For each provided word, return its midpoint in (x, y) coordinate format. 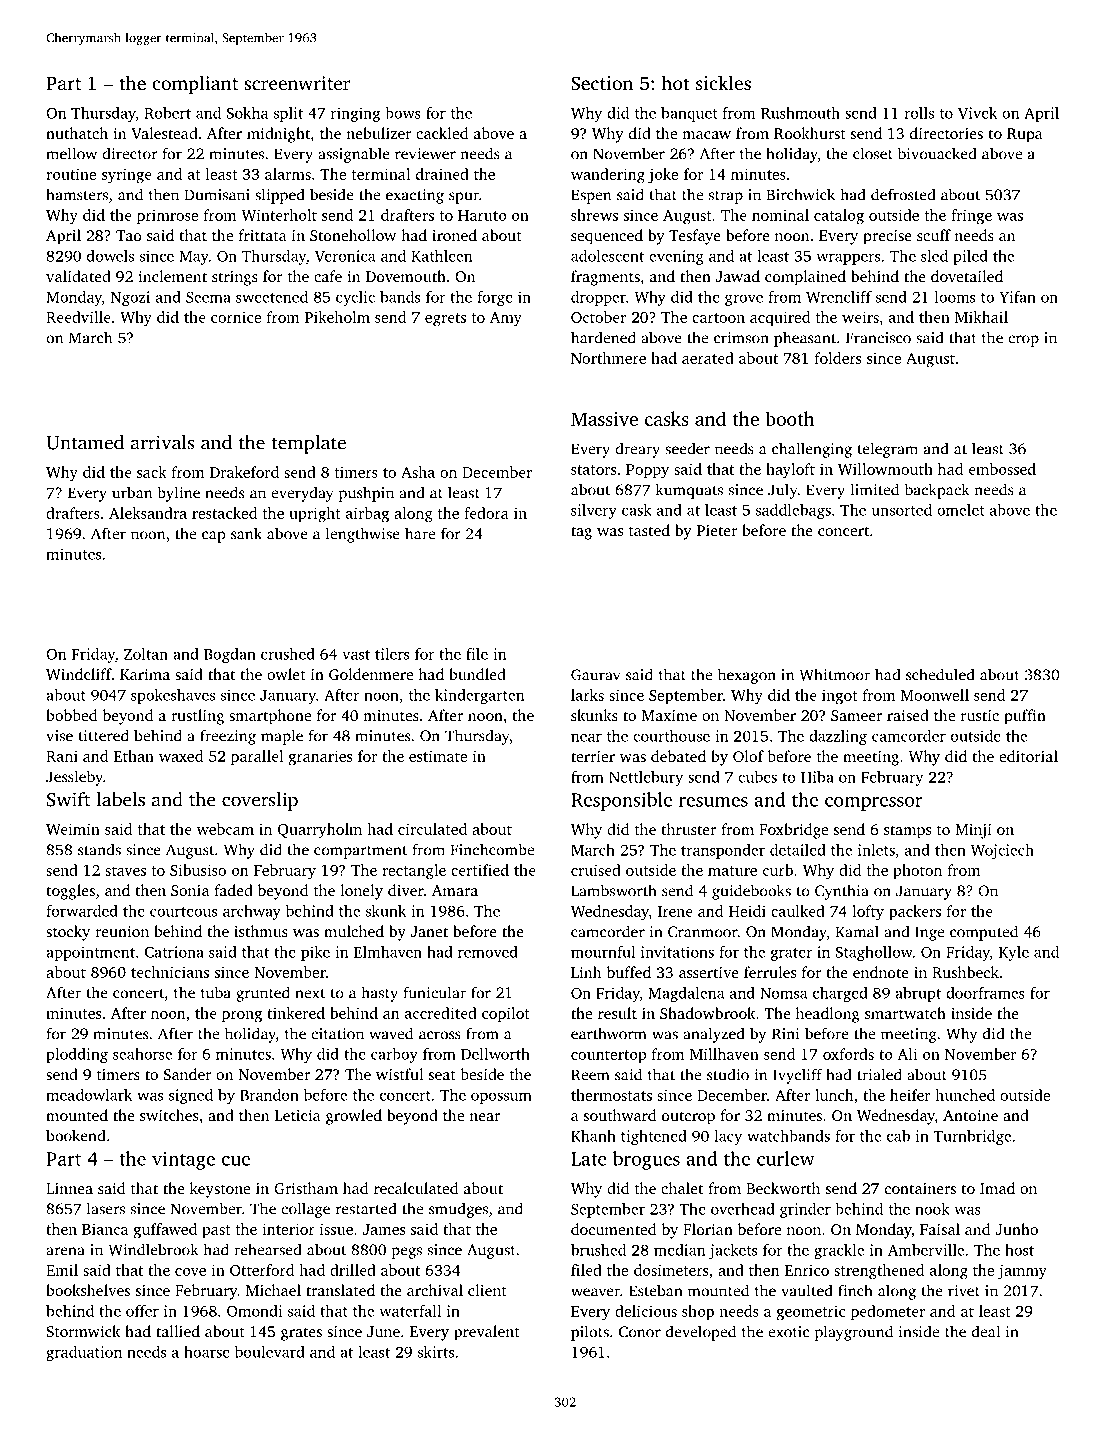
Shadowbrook (707, 1013)
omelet (961, 510)
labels (120, 799)
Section (602, 83)
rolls (919, 113)
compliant (195, 85)
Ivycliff (798, 1076)
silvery (594, 511)
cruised (596, 870)
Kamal (857, 931)
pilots (590, 1333)
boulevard (270, 1352)
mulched (354, 931)
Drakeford (244, 472)
